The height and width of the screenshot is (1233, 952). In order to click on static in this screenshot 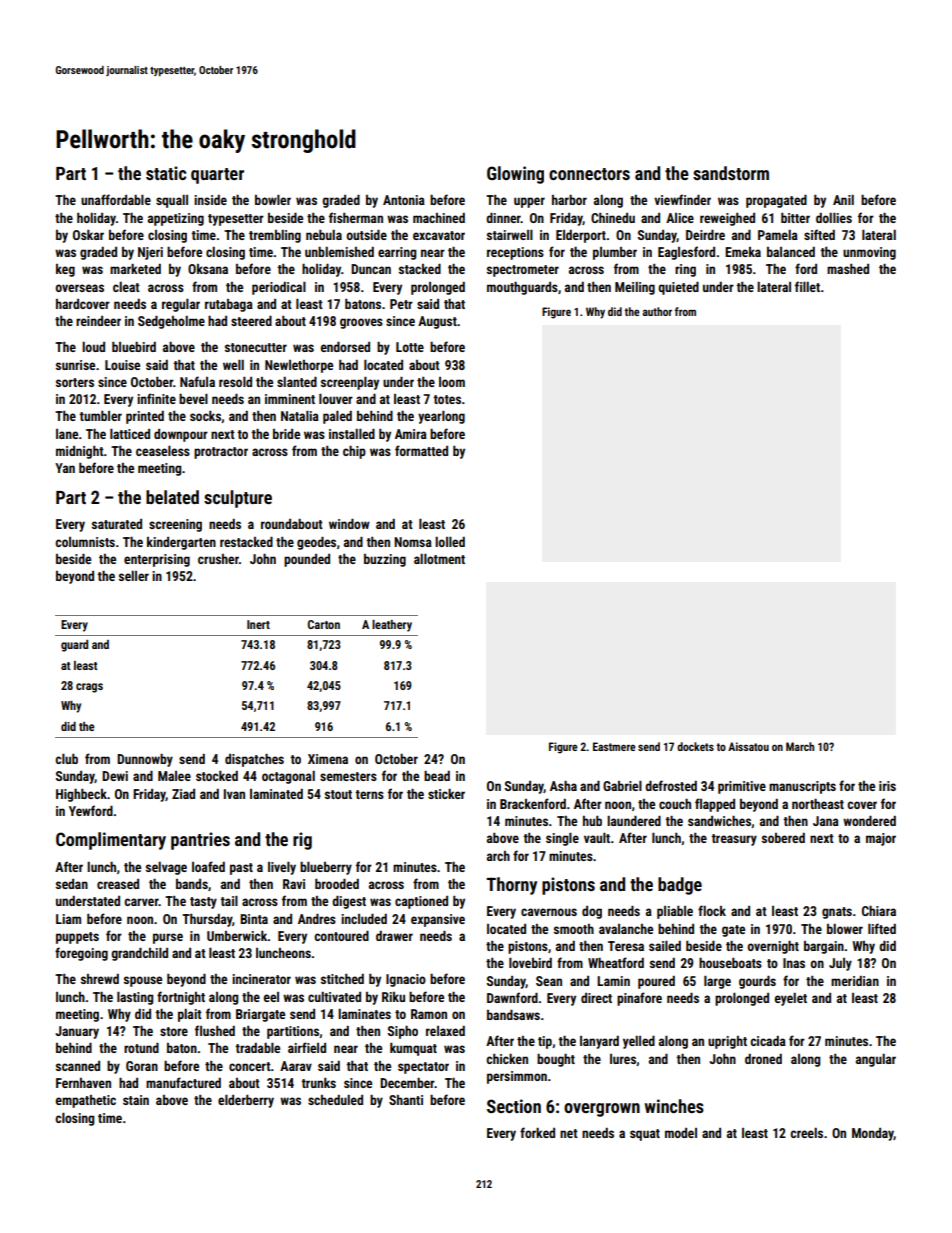, I will do `click(166, 173)`.
